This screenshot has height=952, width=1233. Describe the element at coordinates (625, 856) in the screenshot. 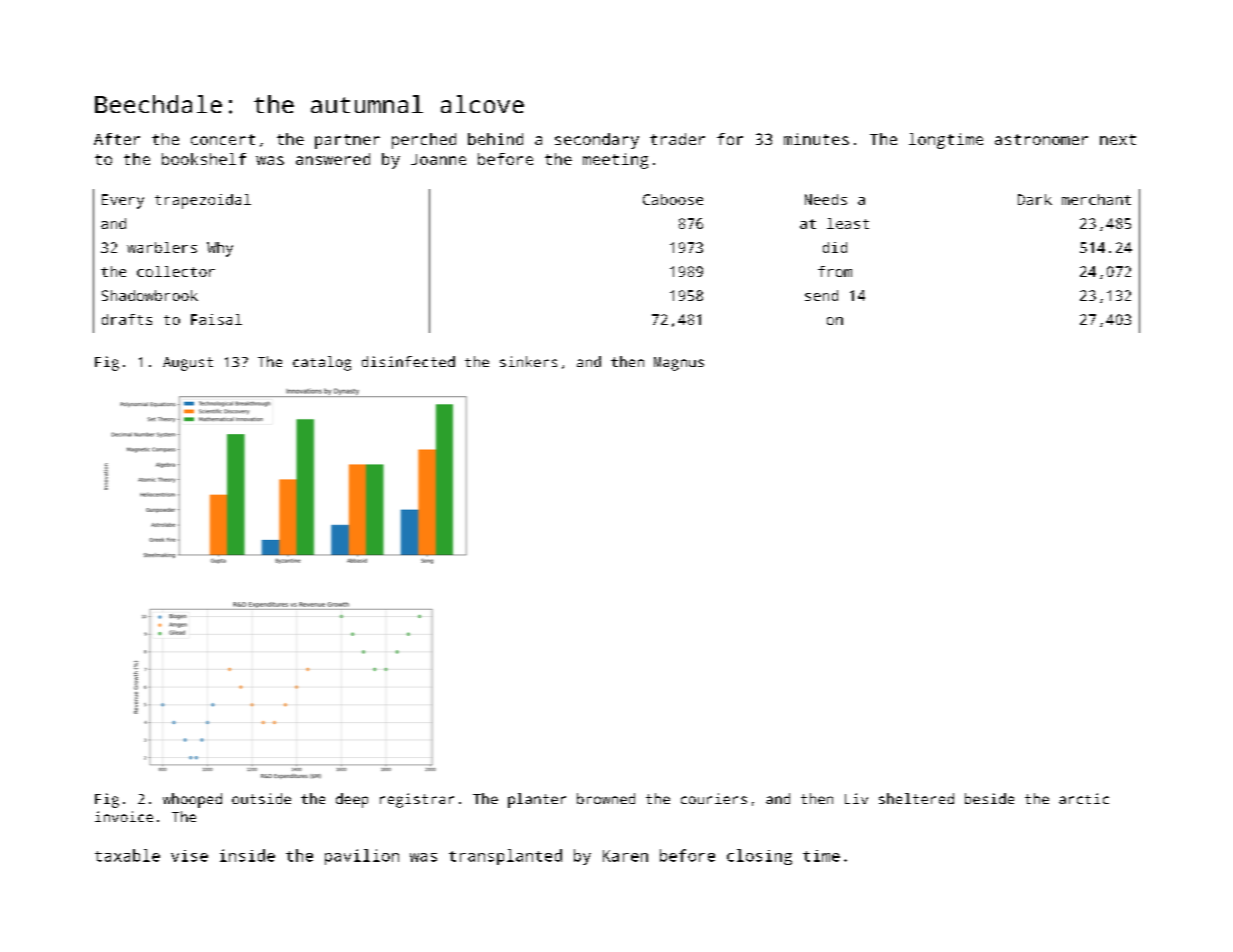

I see `Karen` at that location.
